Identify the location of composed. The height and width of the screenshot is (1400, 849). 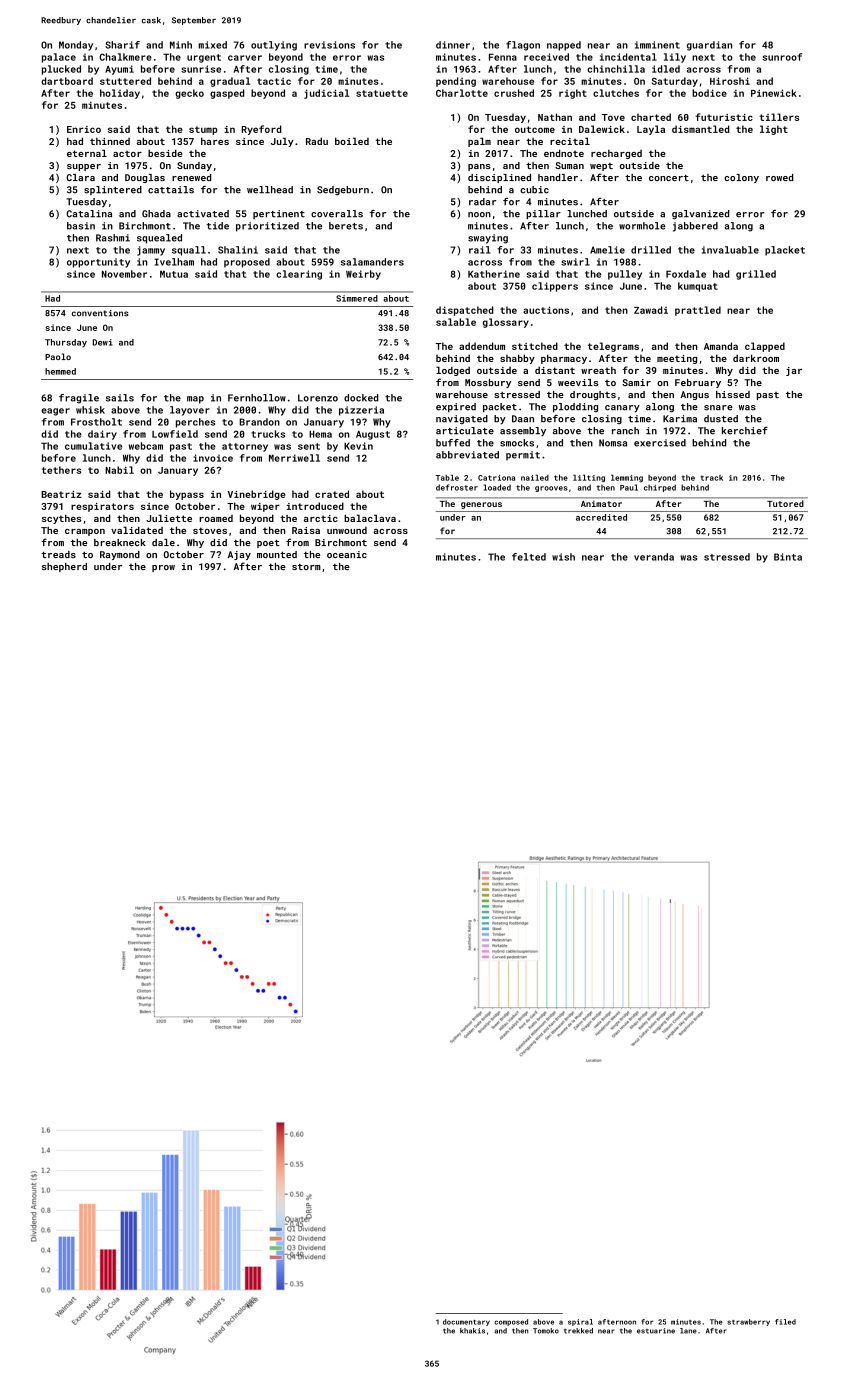
(511, 1322).
